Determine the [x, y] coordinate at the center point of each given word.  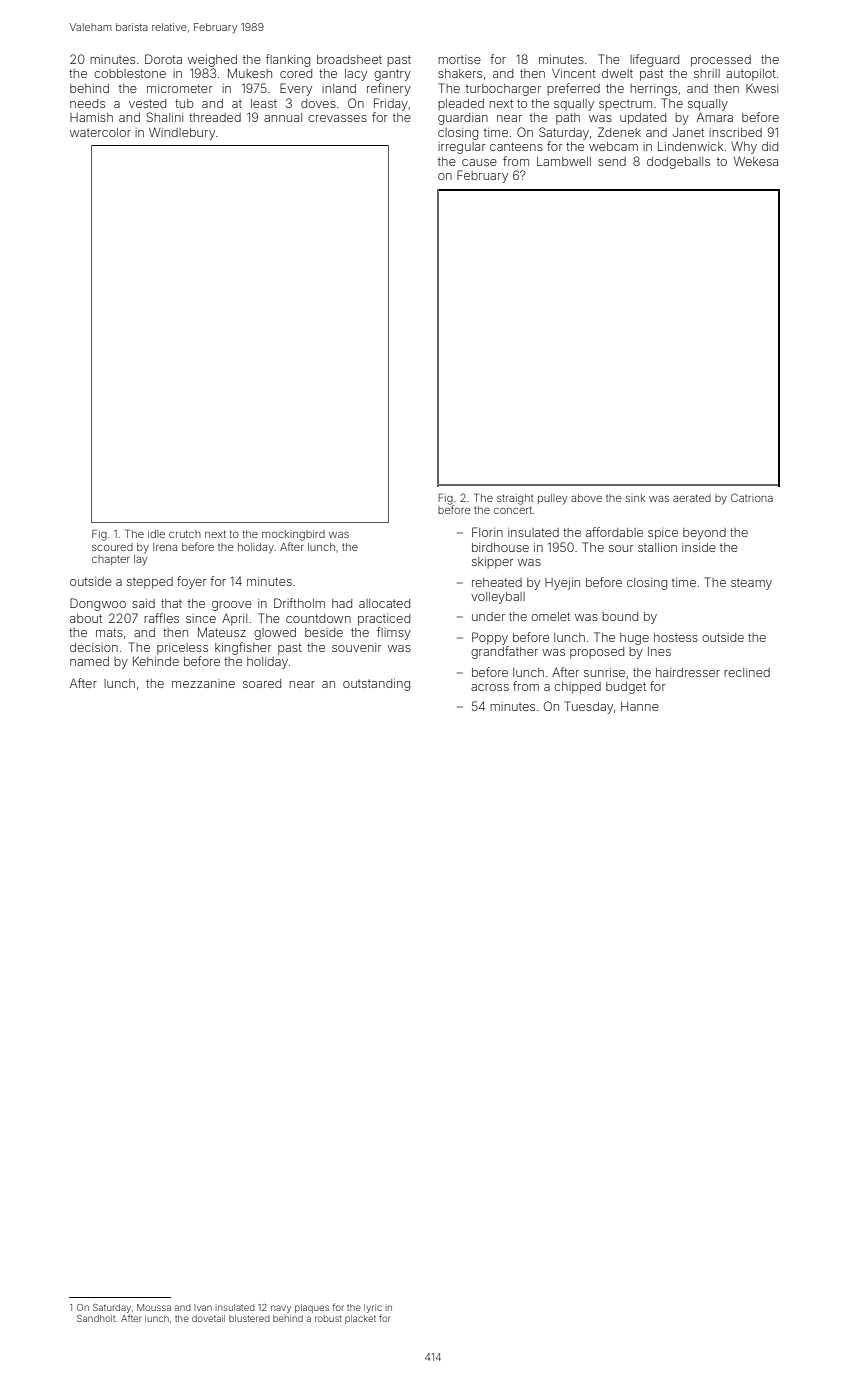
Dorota [163, 59]
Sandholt [96, 1318]
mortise [459, 59]
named [89, 661]
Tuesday [589, 707]
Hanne [640, 706]
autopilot [751, 75]
